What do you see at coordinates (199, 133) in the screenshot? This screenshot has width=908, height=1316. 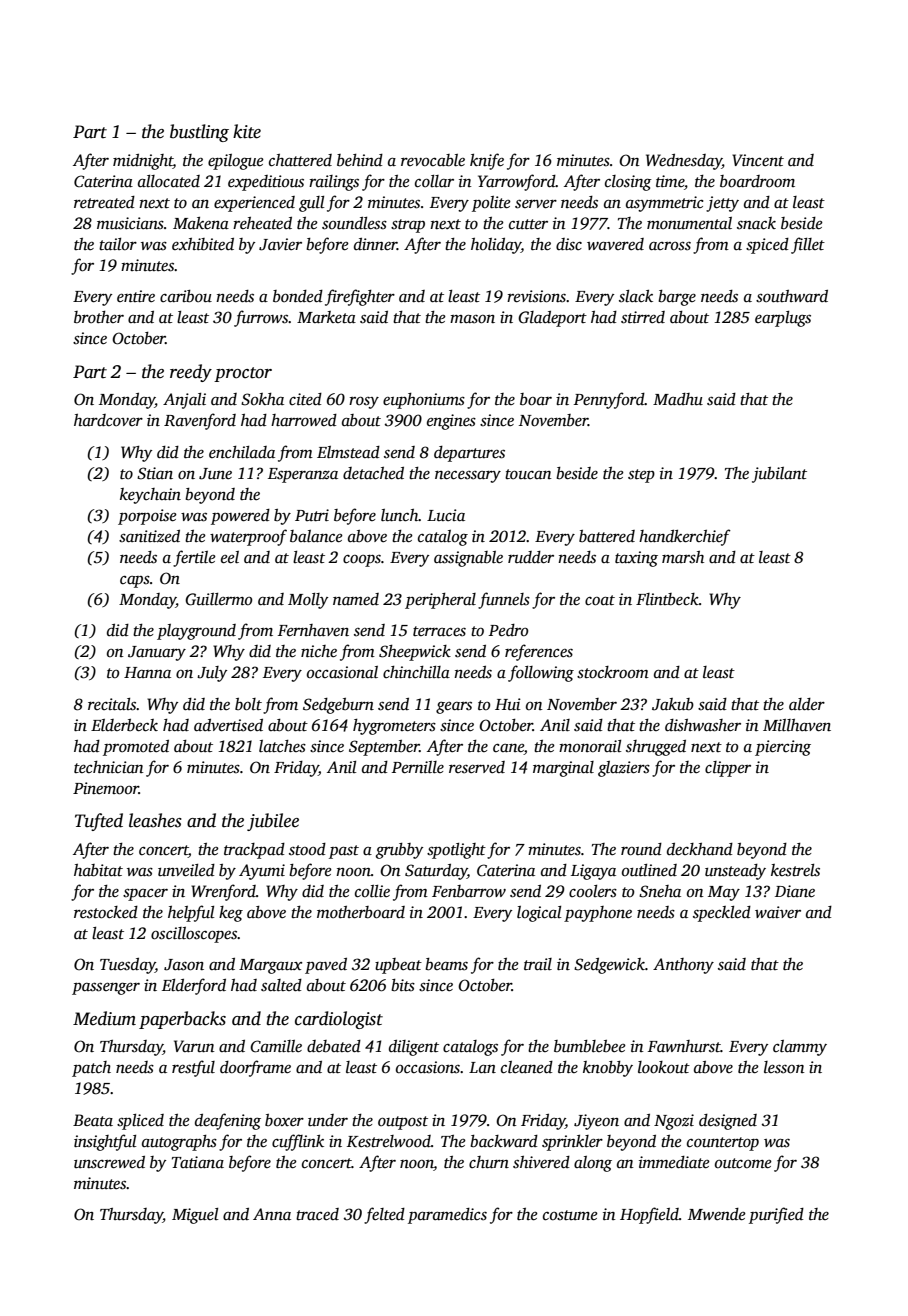 I see `bustling` at bounding box center [199, 133].
